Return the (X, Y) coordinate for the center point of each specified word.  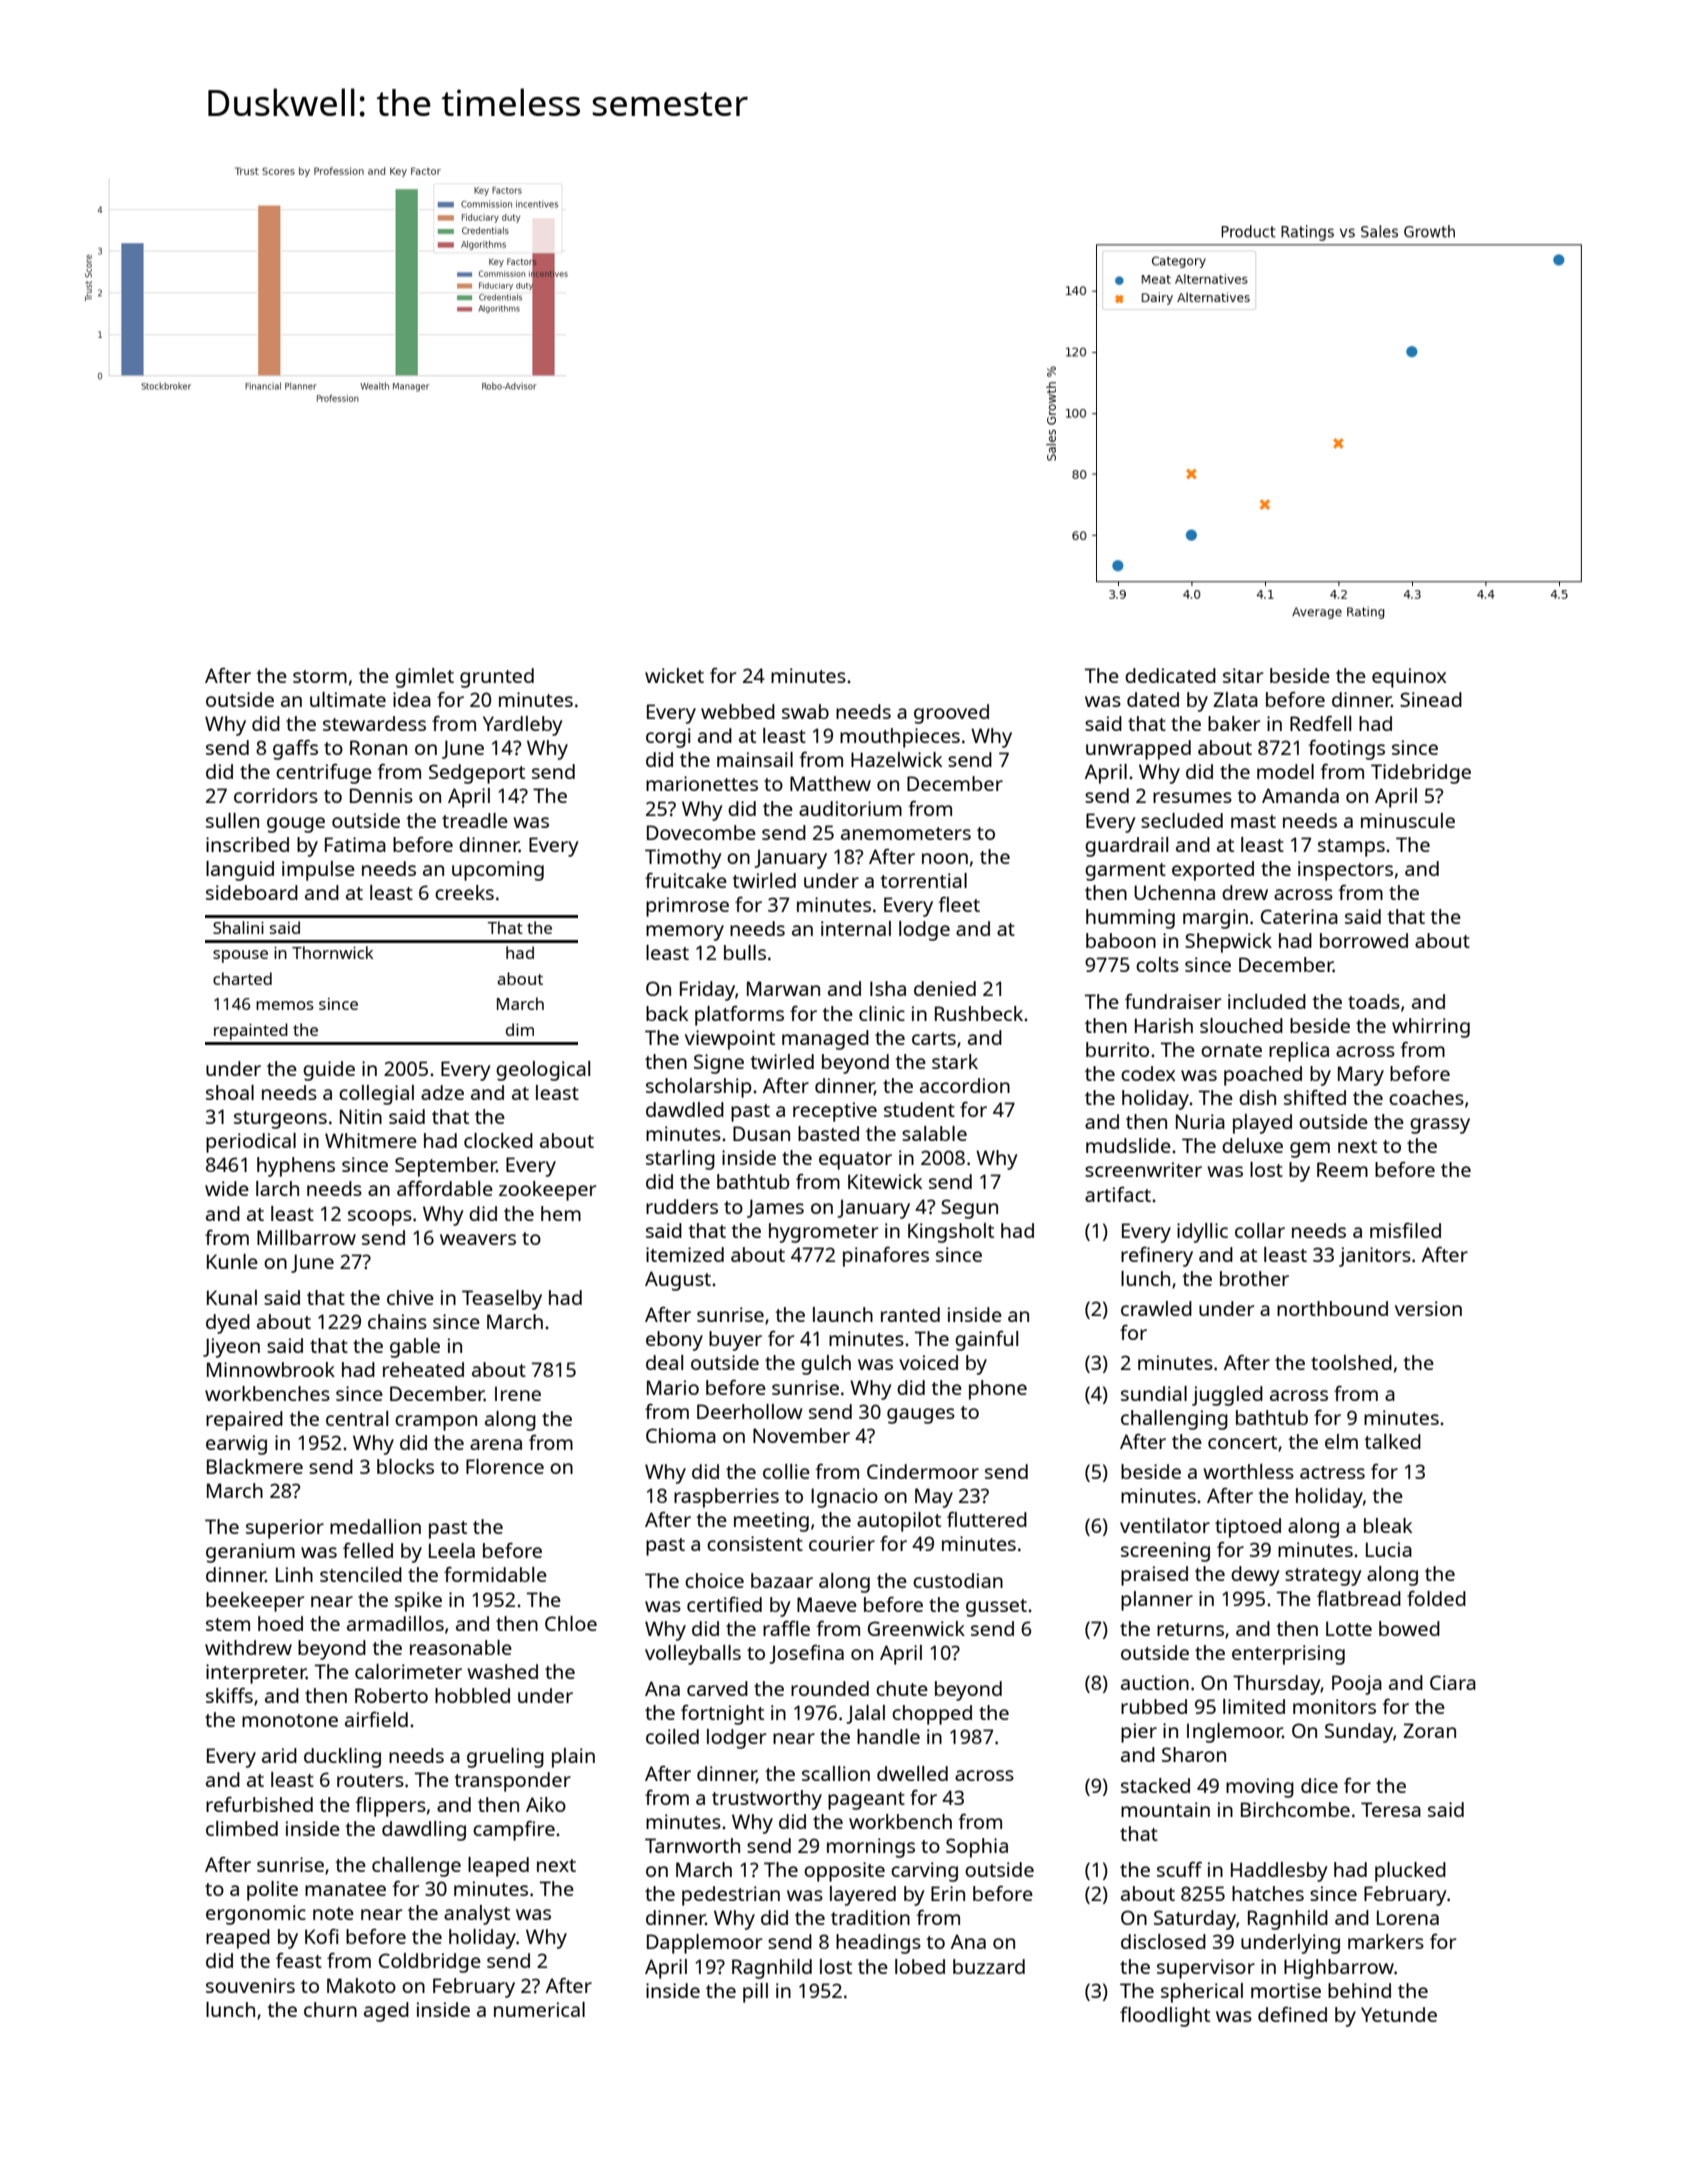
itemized (685, 1254)
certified (724, 1604)
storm (320, 676)
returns (1190, 1629)
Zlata (1235, 699)
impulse (318, 871)
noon (945, 858)
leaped (498, 1867)
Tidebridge (1421, 774)
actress (1332, 1472)
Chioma (681, 1435)
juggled (1227, 1396)
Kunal (232, 1297)
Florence (505, 1466)
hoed (280, 1623)
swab (805, 711)
